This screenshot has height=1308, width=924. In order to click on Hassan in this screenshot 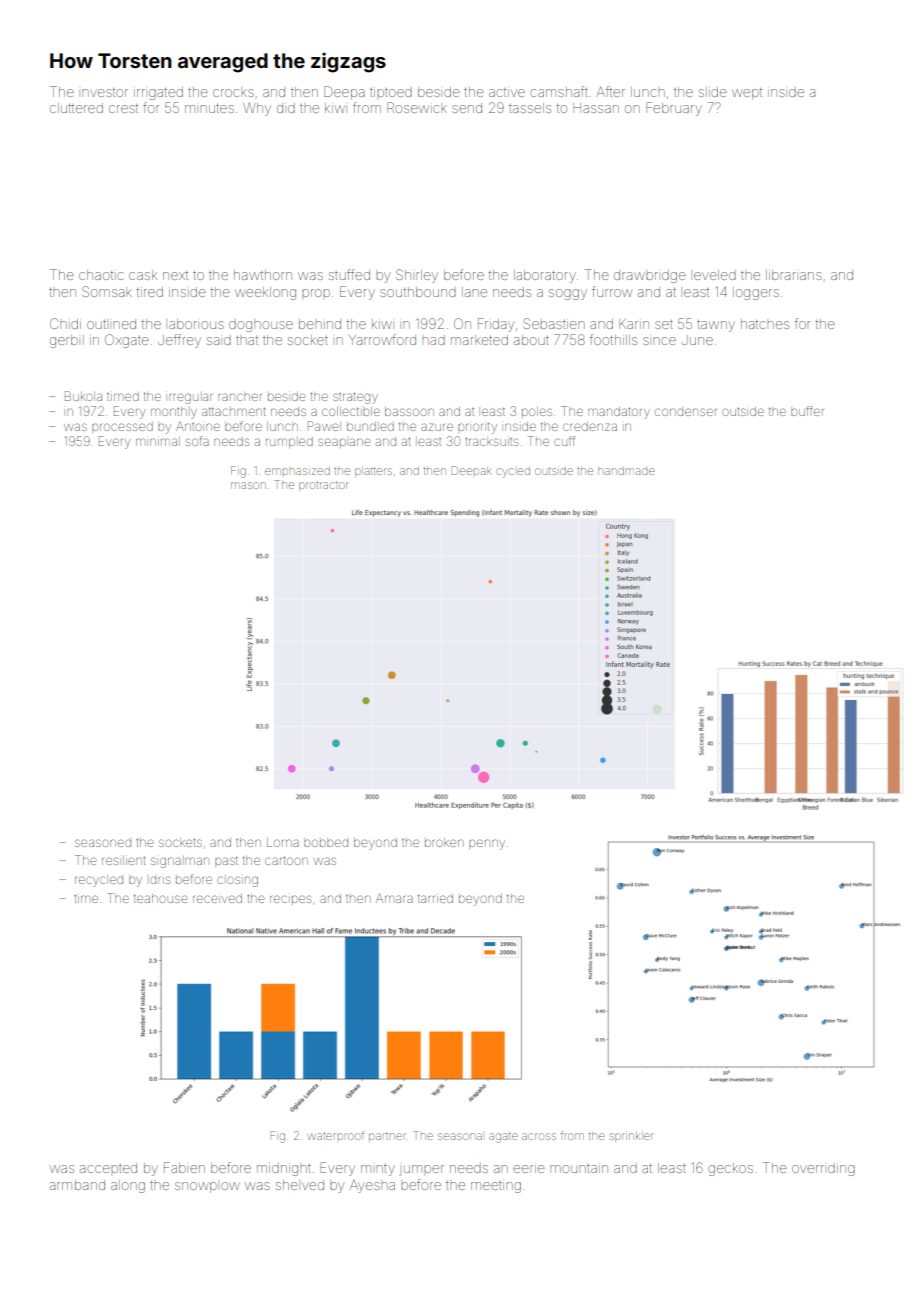, I will do `click(596, 108)`.
